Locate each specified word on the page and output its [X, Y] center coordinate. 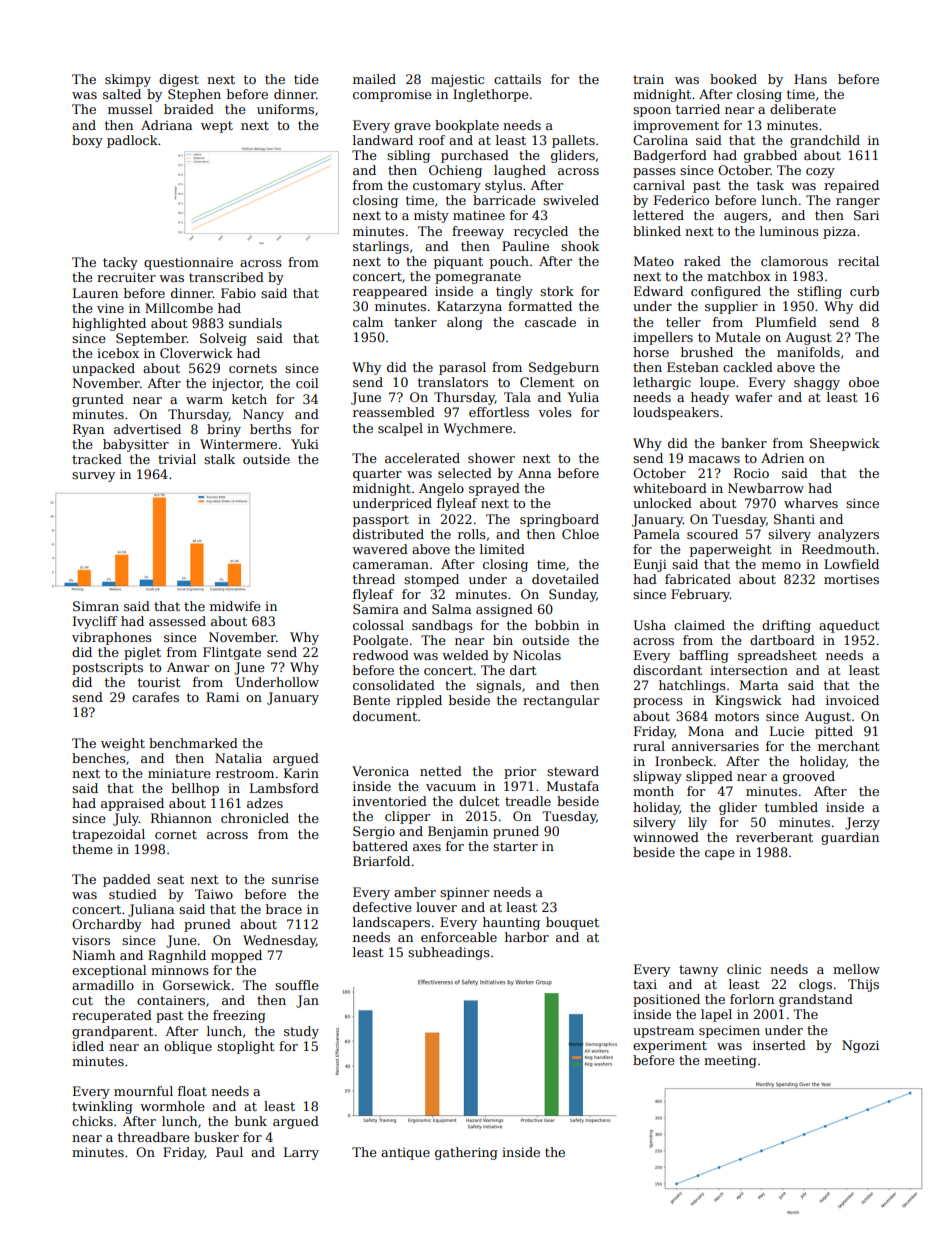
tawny [698, 971]
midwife [235, 606]
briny [224, 430]
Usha [650, 625]
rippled [419, 701]
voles [555, 412]
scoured [712, 534]
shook [580, 246]
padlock [132, 141]
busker [216, 1137]
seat [170, 879]
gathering [466, 1153]
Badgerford [670, 156]
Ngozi [860, 1046]
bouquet [572, 923]
